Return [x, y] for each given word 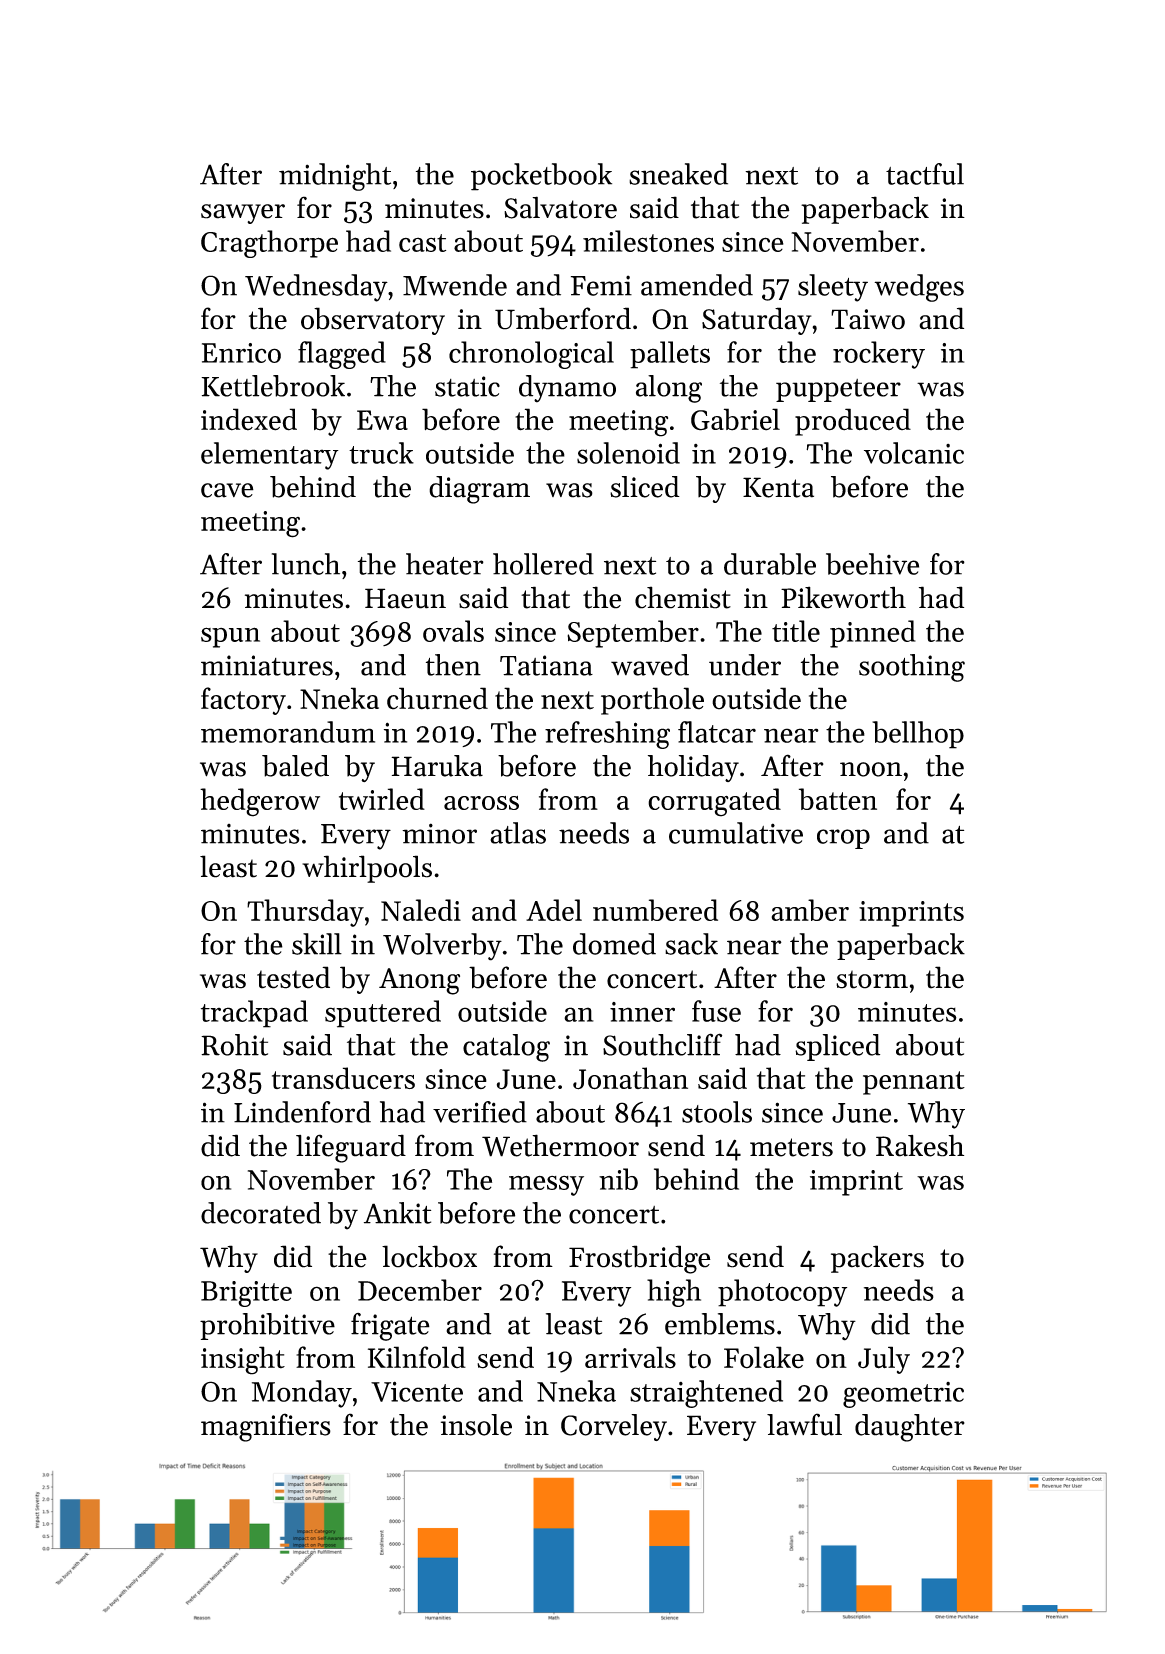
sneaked [678, 174]
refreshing [607, 735]
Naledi [421, 910]
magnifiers [266, 1427]
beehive [872, 564]
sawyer [243, 214]
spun [230, 637]
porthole [652, 701]
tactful [925, 174]
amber [810, 910]
